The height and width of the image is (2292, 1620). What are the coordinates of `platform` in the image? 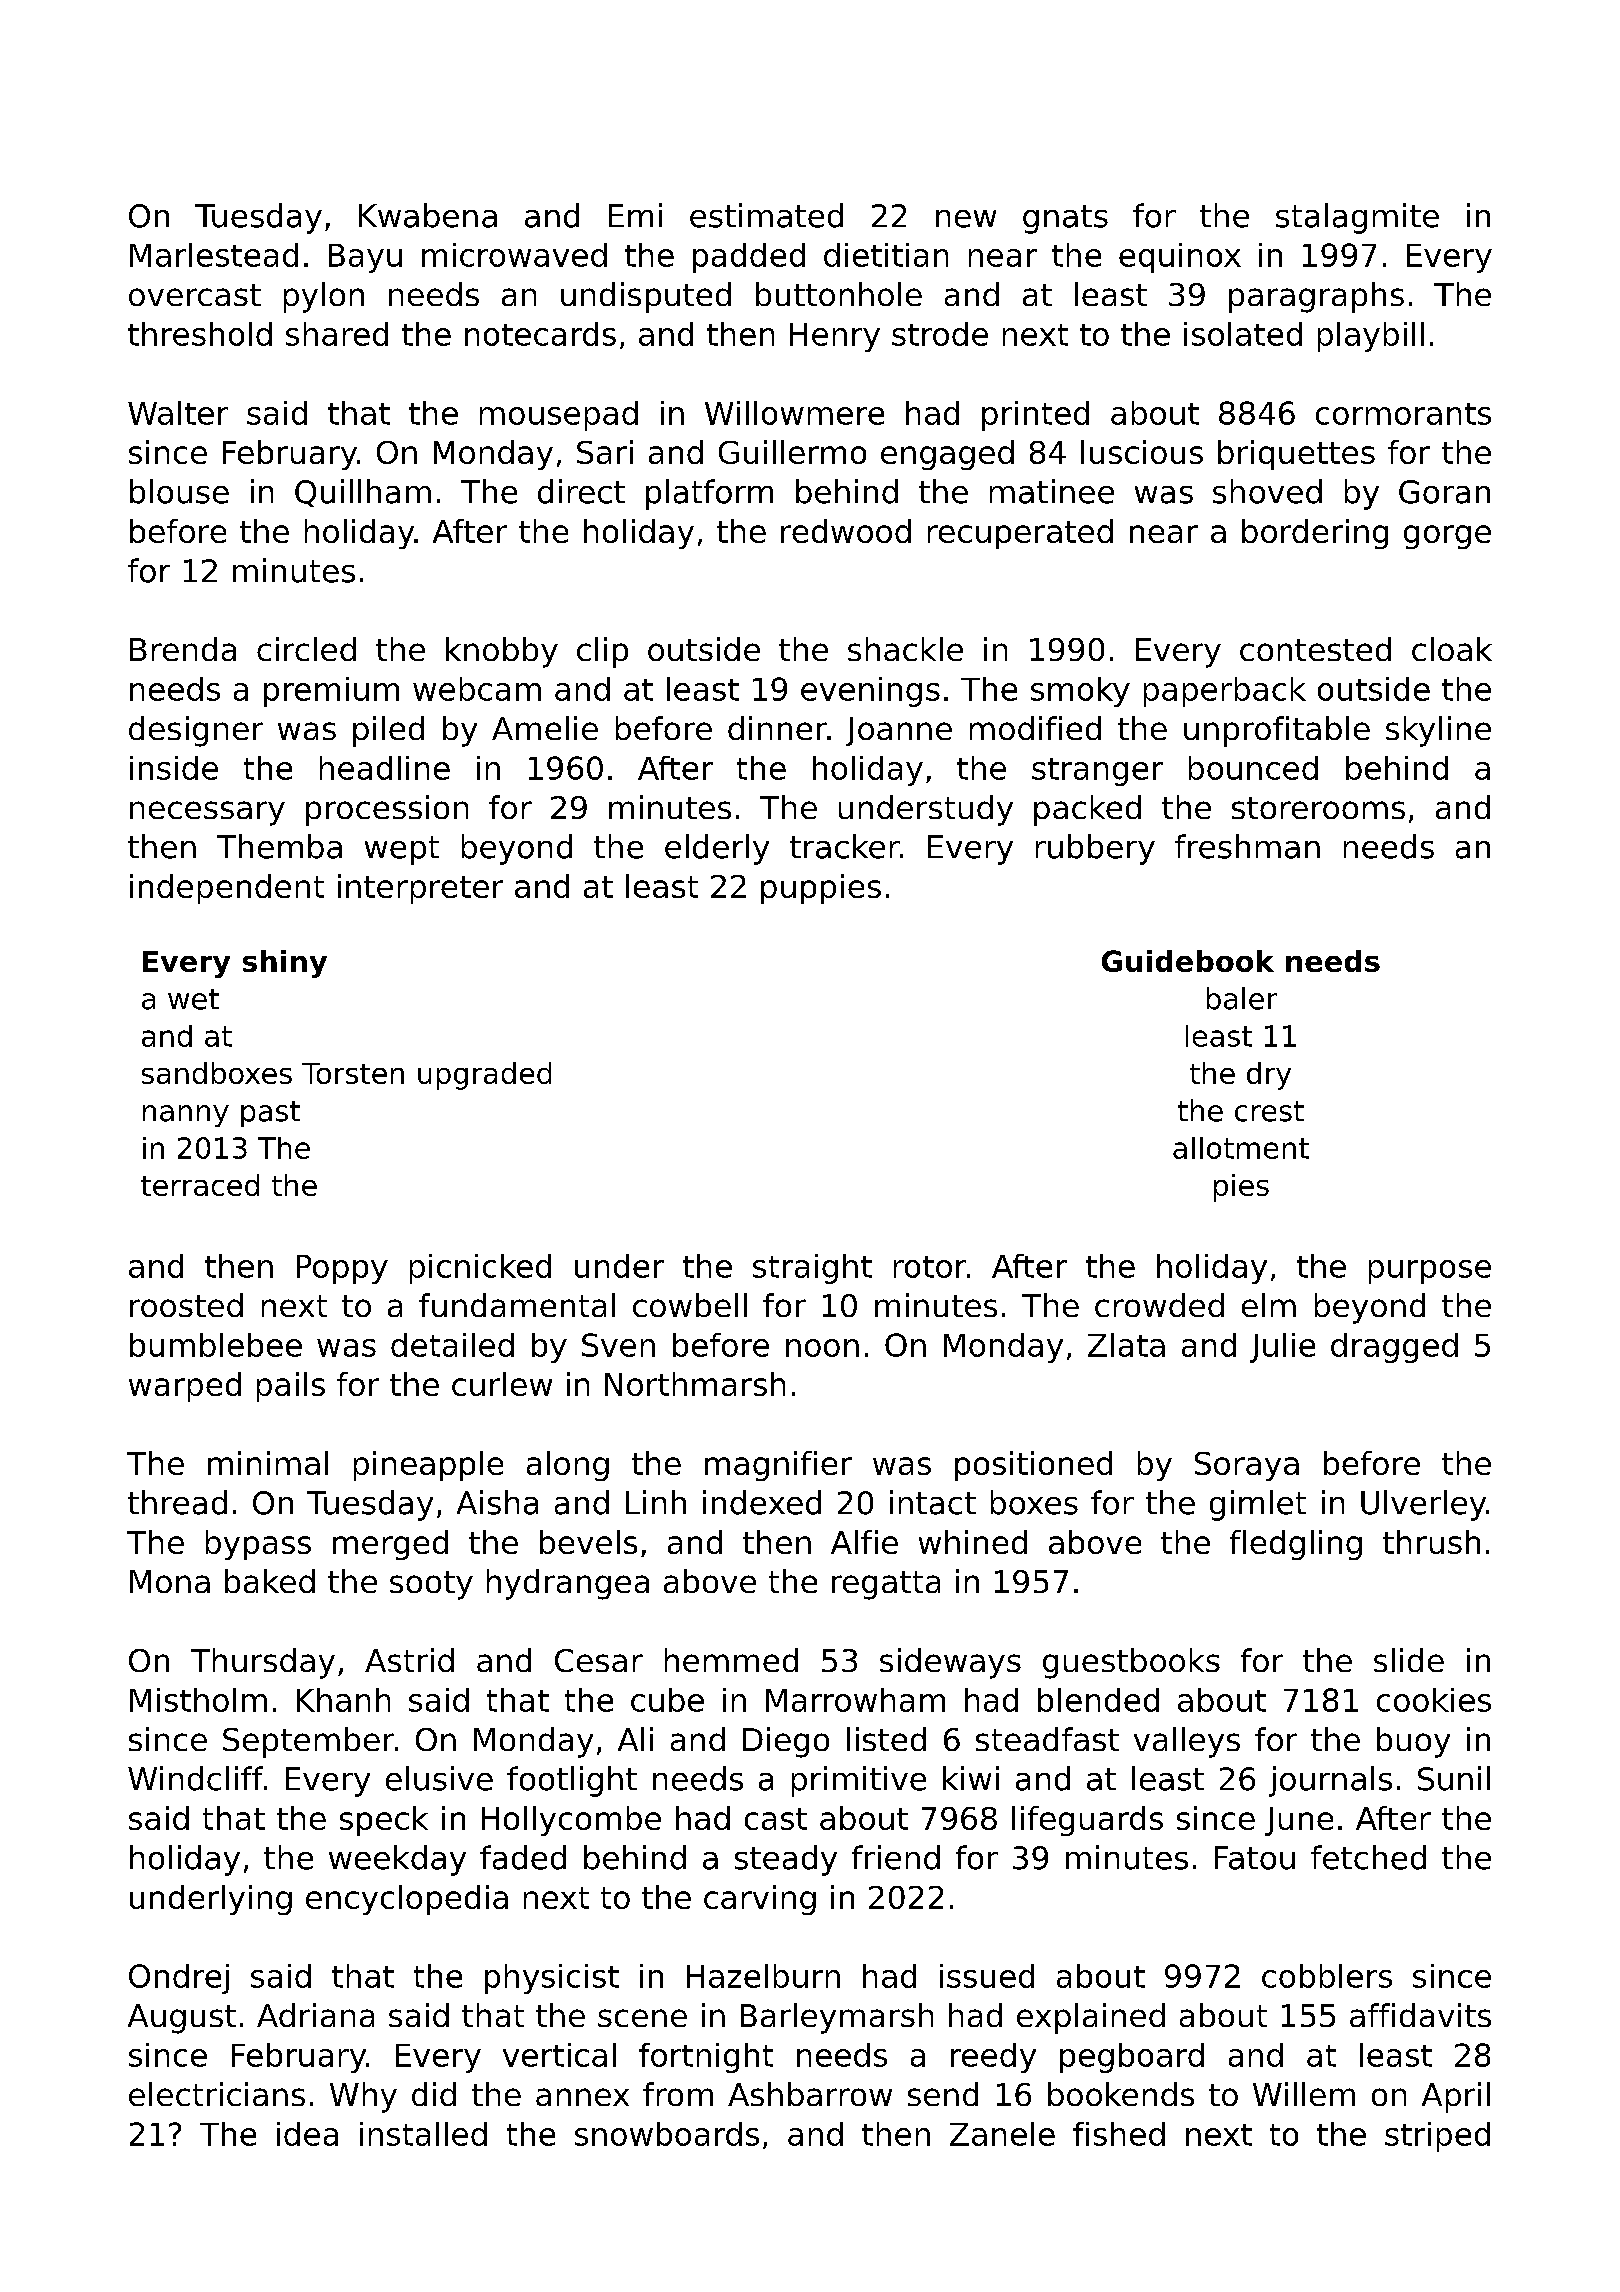 It's located at (709, 494).
